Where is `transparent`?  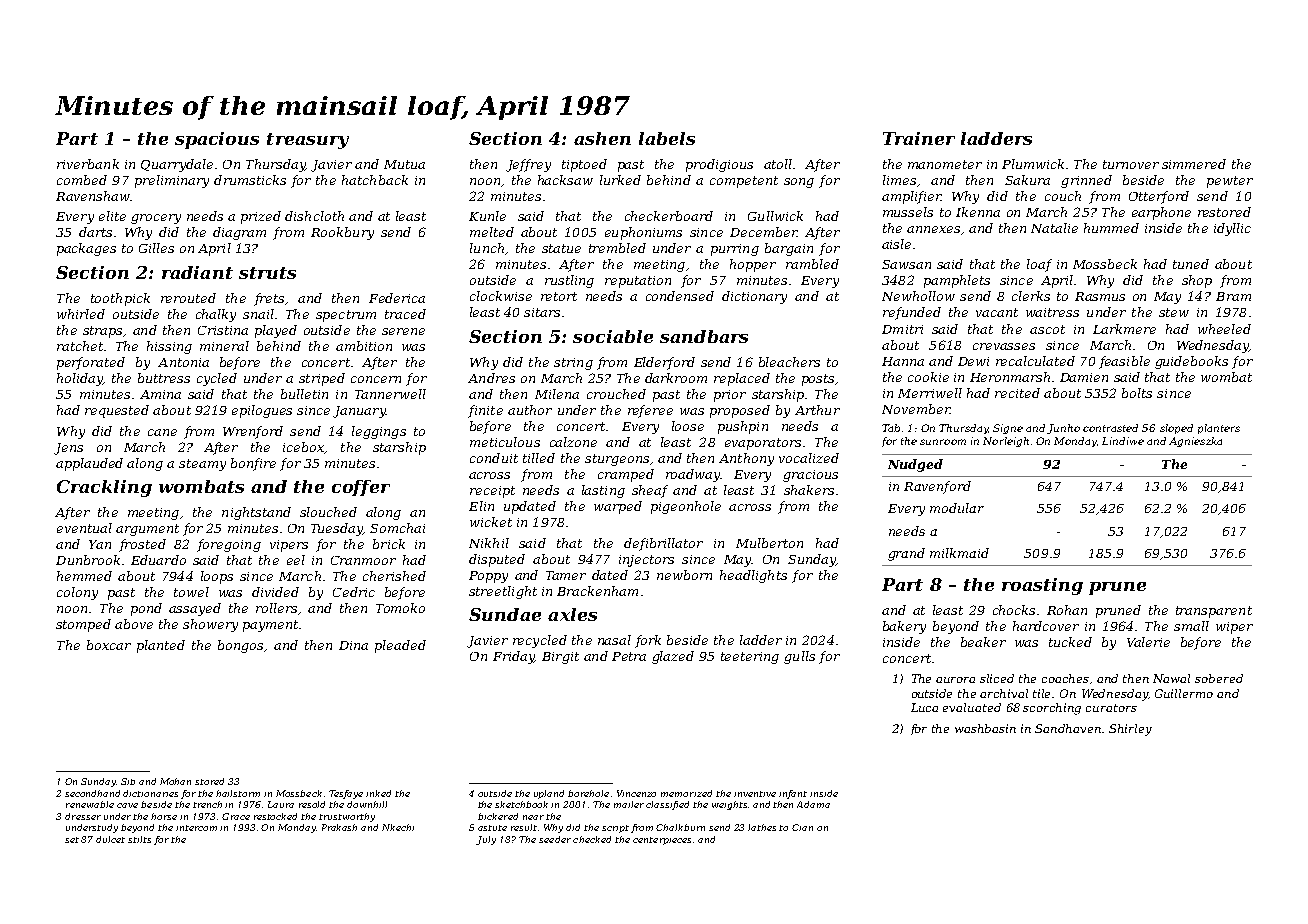 transparent is located at coordinates (1214, 612).
